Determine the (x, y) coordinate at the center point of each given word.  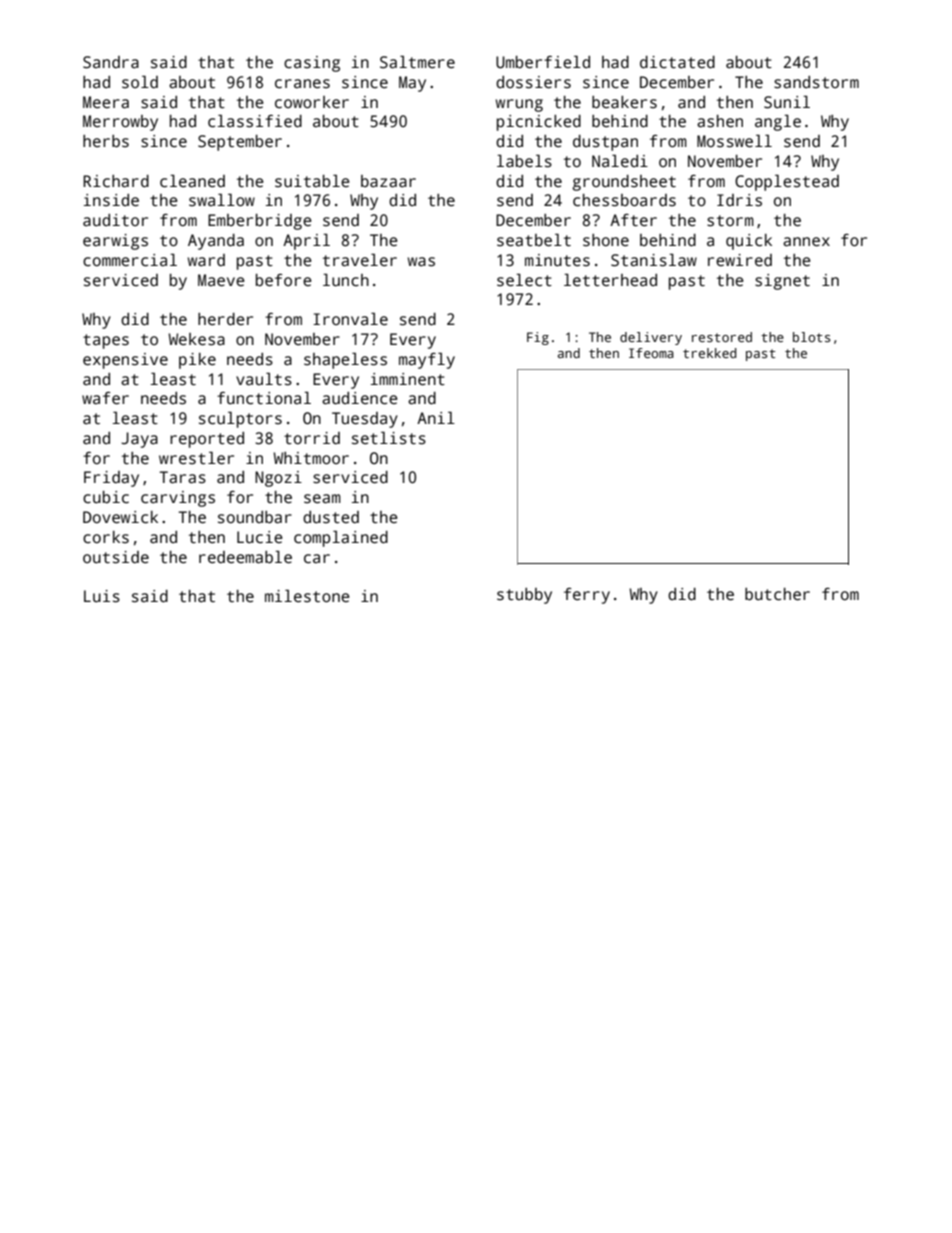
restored (722, 337)
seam (322, 499)
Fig (538, 338)
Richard (116, 181)
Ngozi (278, 479)
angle (778, 122)
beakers (624, 102)
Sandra (111, 62)
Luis (102, 596)
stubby (524, 596)
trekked (710, 353)
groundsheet (624, 183)
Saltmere (417, 62)
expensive (125, 361)
